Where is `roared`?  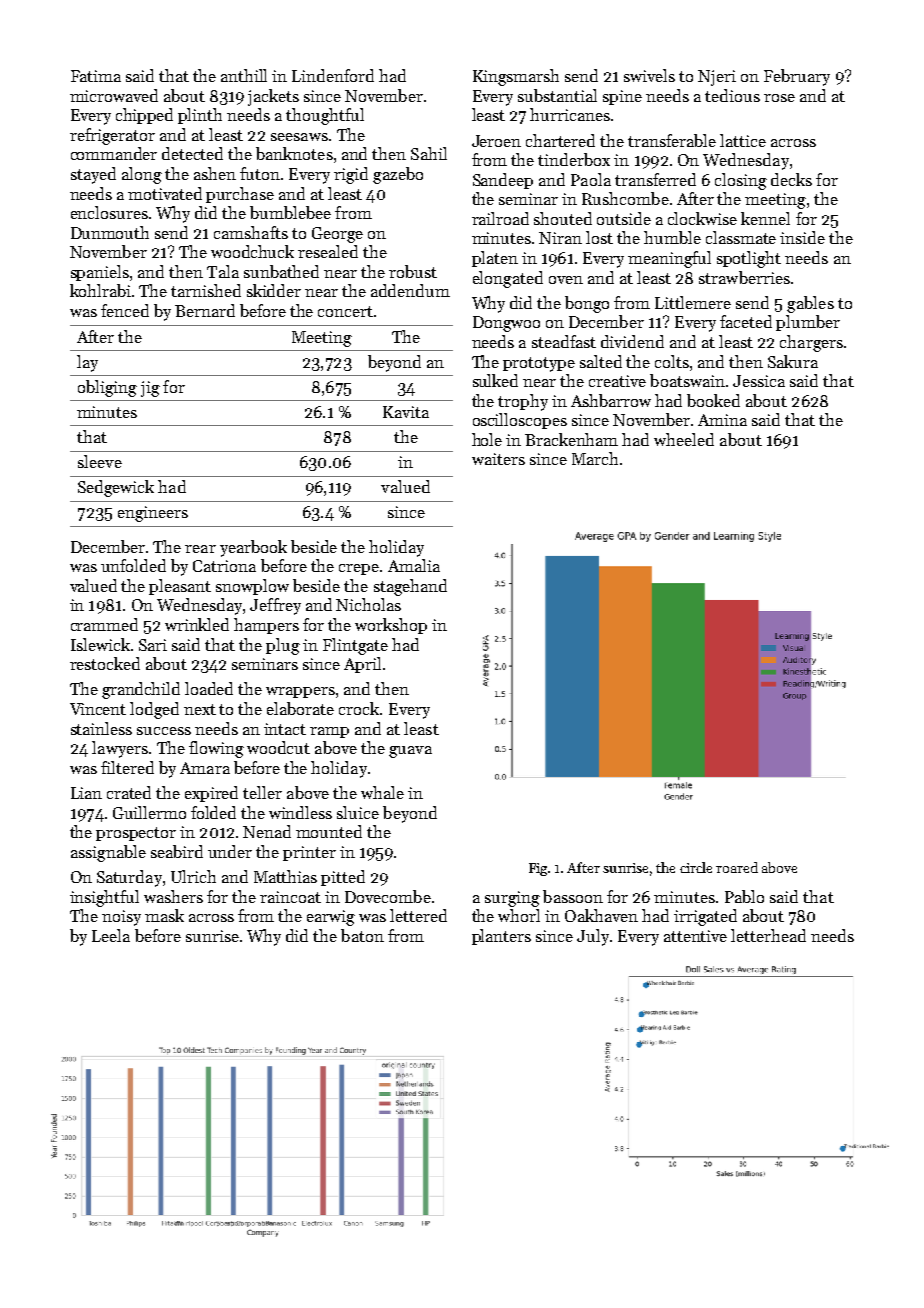
roared is located at coordinates (737, 867).
